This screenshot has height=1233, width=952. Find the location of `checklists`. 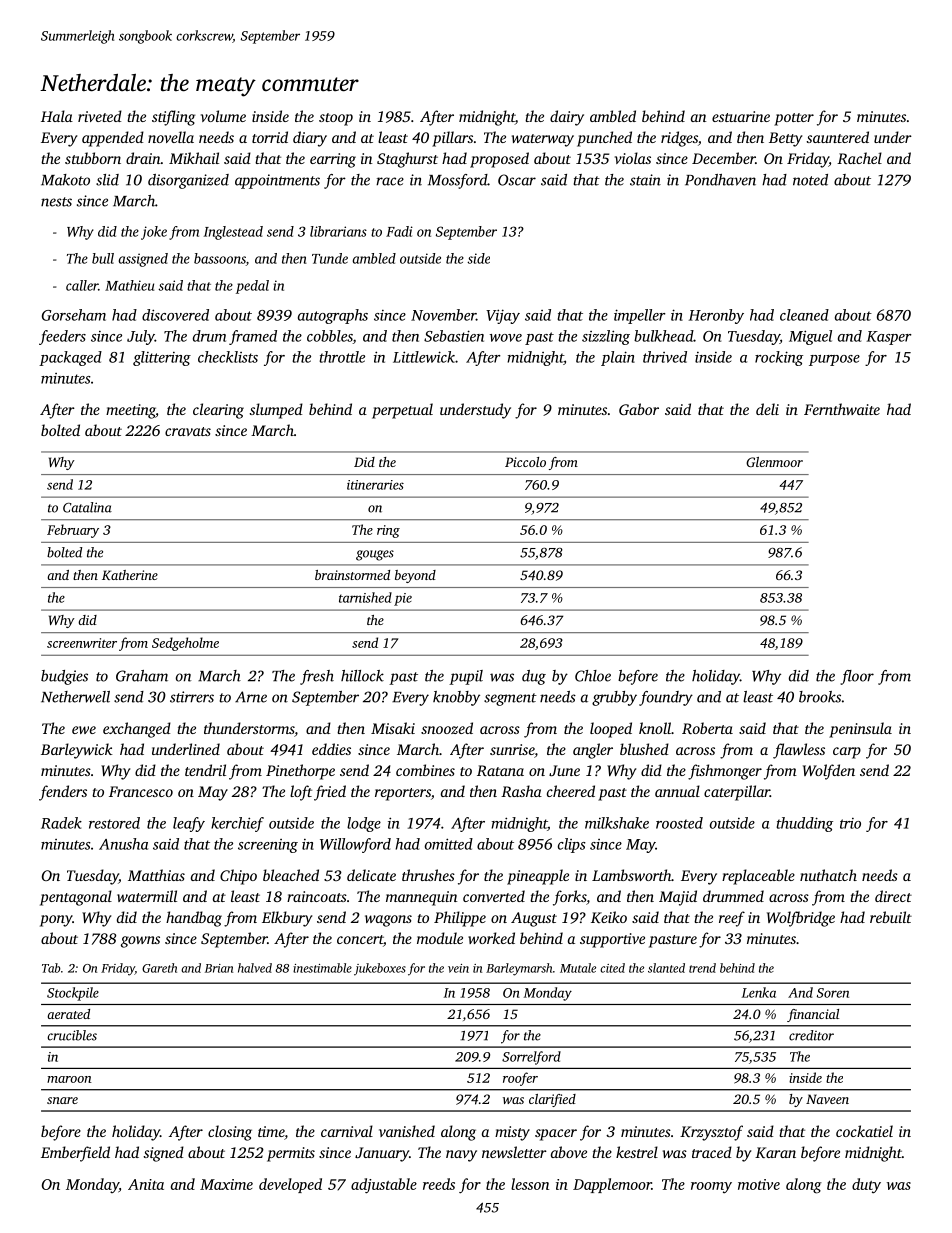

checklists is located at coordinates (228, 357).
